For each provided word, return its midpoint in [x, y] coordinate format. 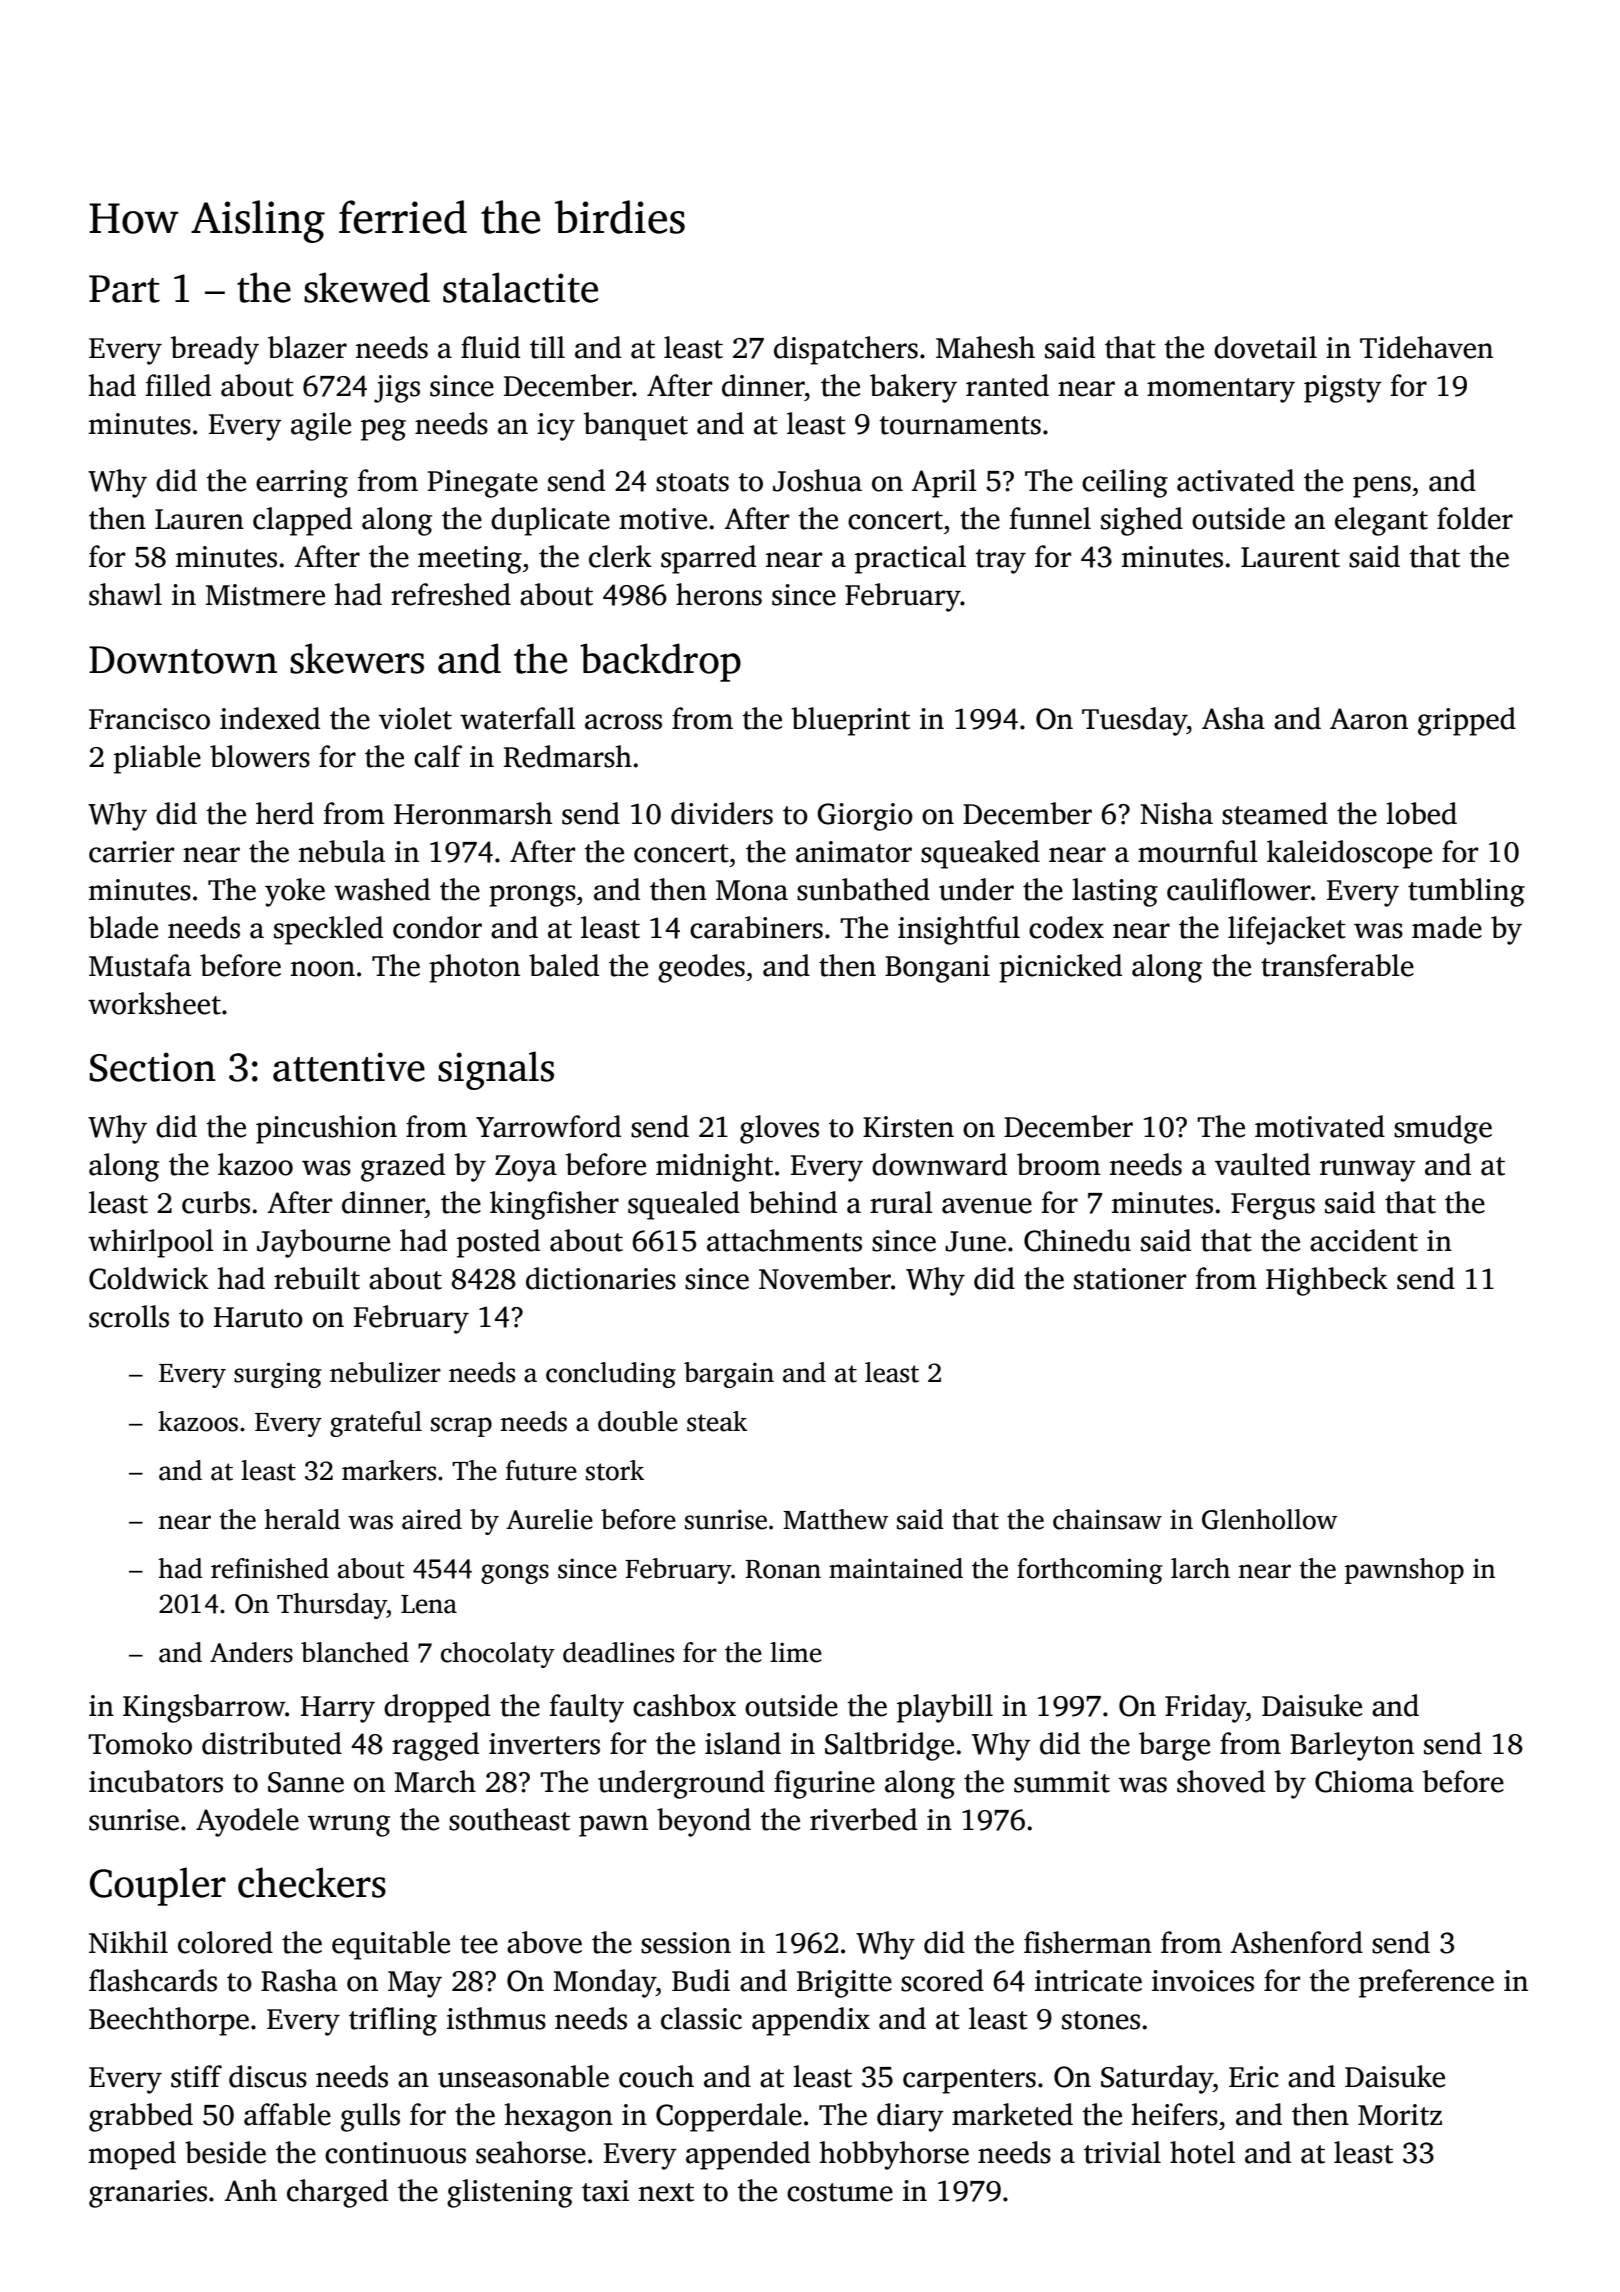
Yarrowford [548, 1126]
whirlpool [151, 1243]
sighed [1142, 521]
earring [302, 484]
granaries [148, 2194]
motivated [1320, 1126]
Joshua [817, 480]
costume [840, 2192]
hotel [1202, 2152]
